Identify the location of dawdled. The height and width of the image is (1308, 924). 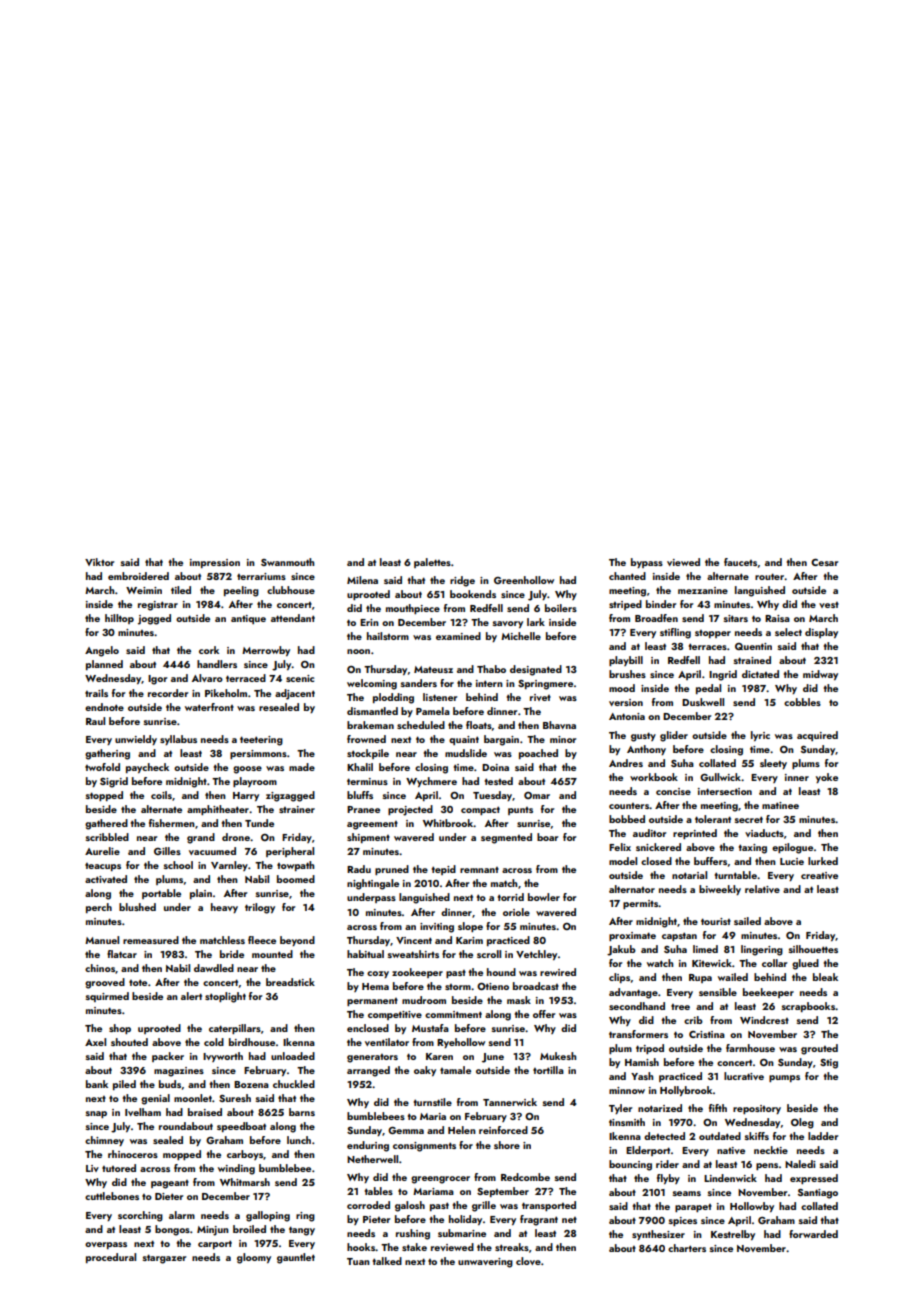
(214, 968).
